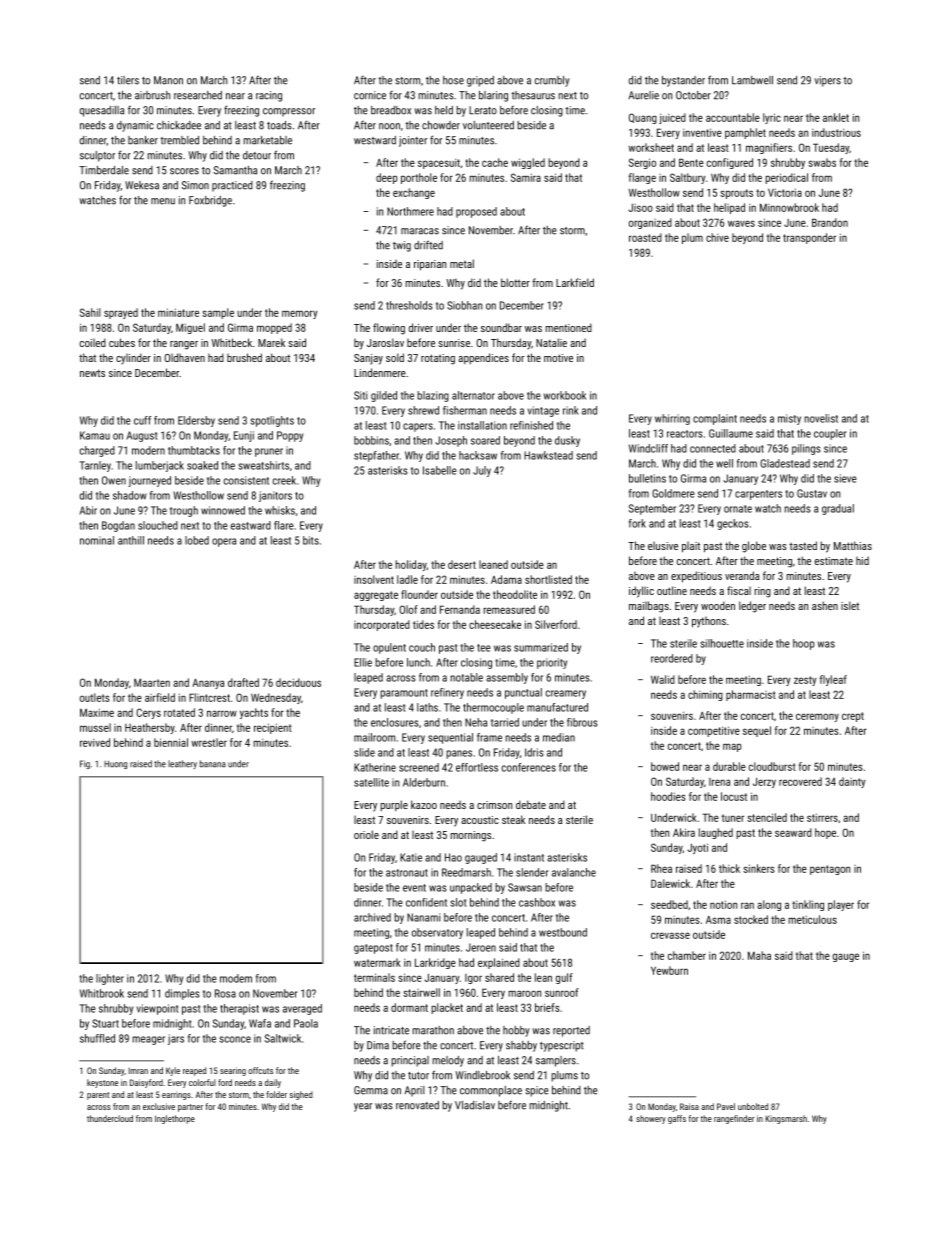 The width and height of the screenshot is (952, 1233). I want to click on spice, so click(537, 1091).
